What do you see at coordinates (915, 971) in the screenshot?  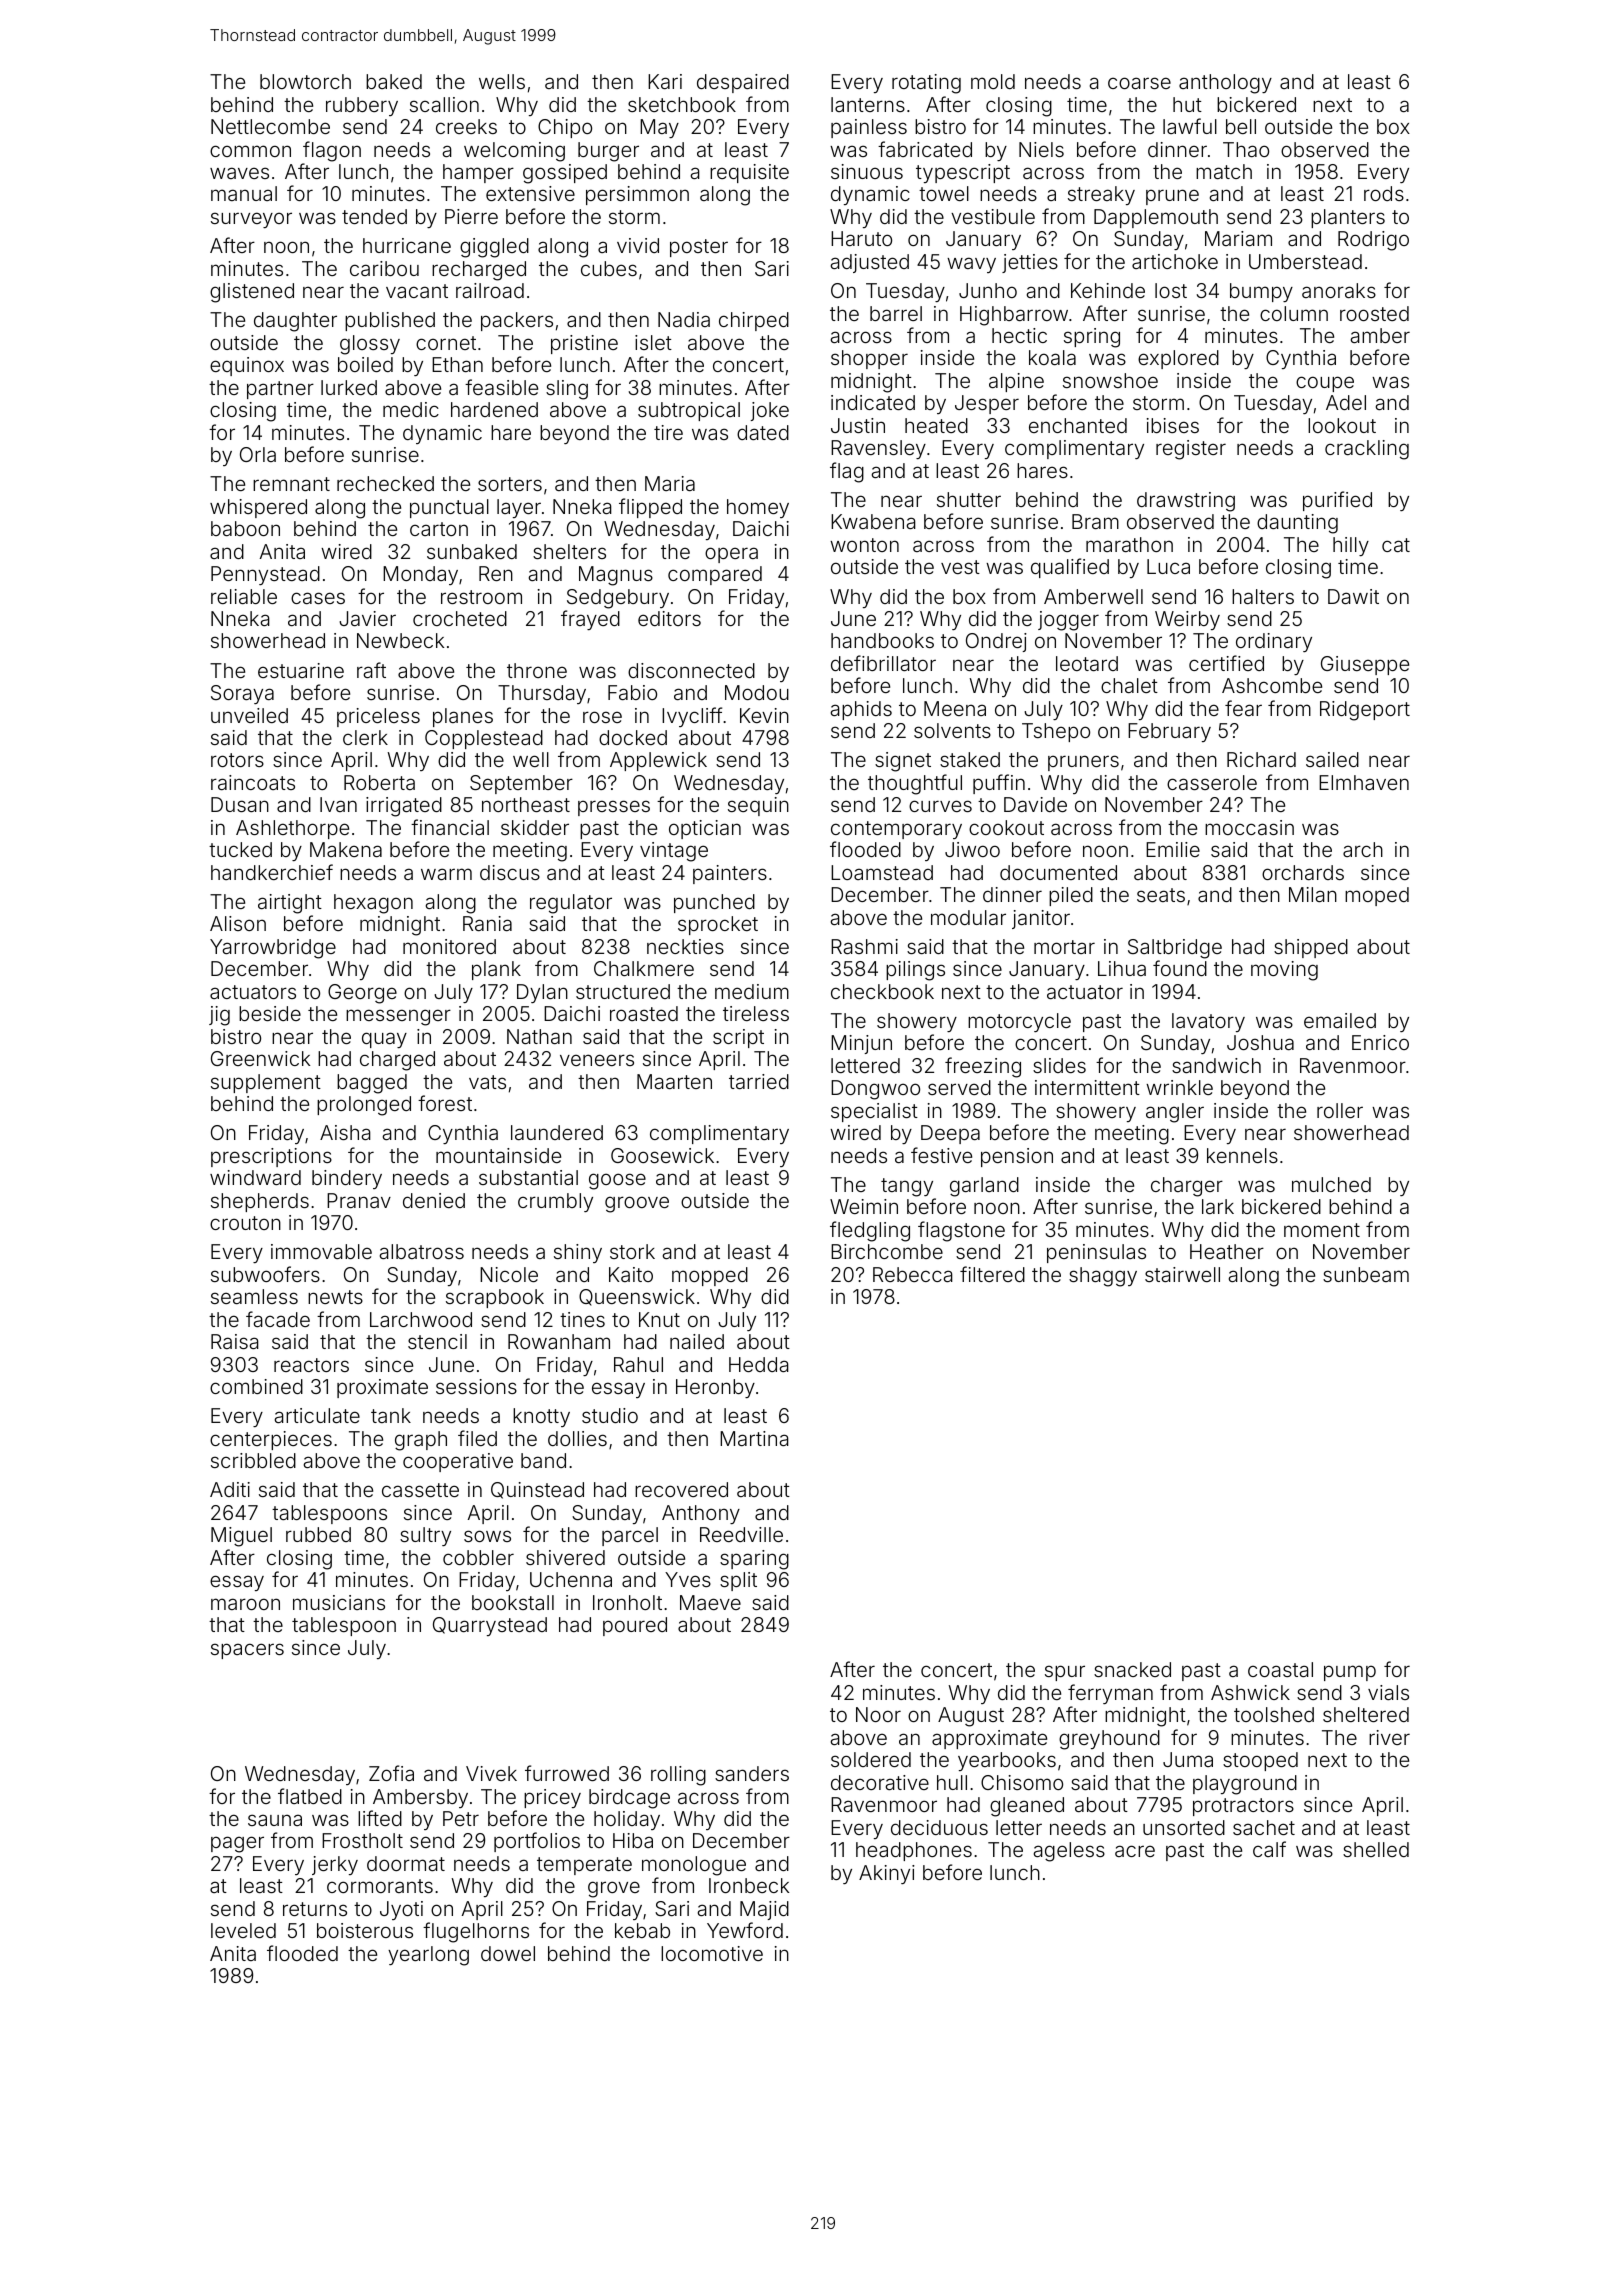 I see `pilings` at bounding box center [915, 971].
